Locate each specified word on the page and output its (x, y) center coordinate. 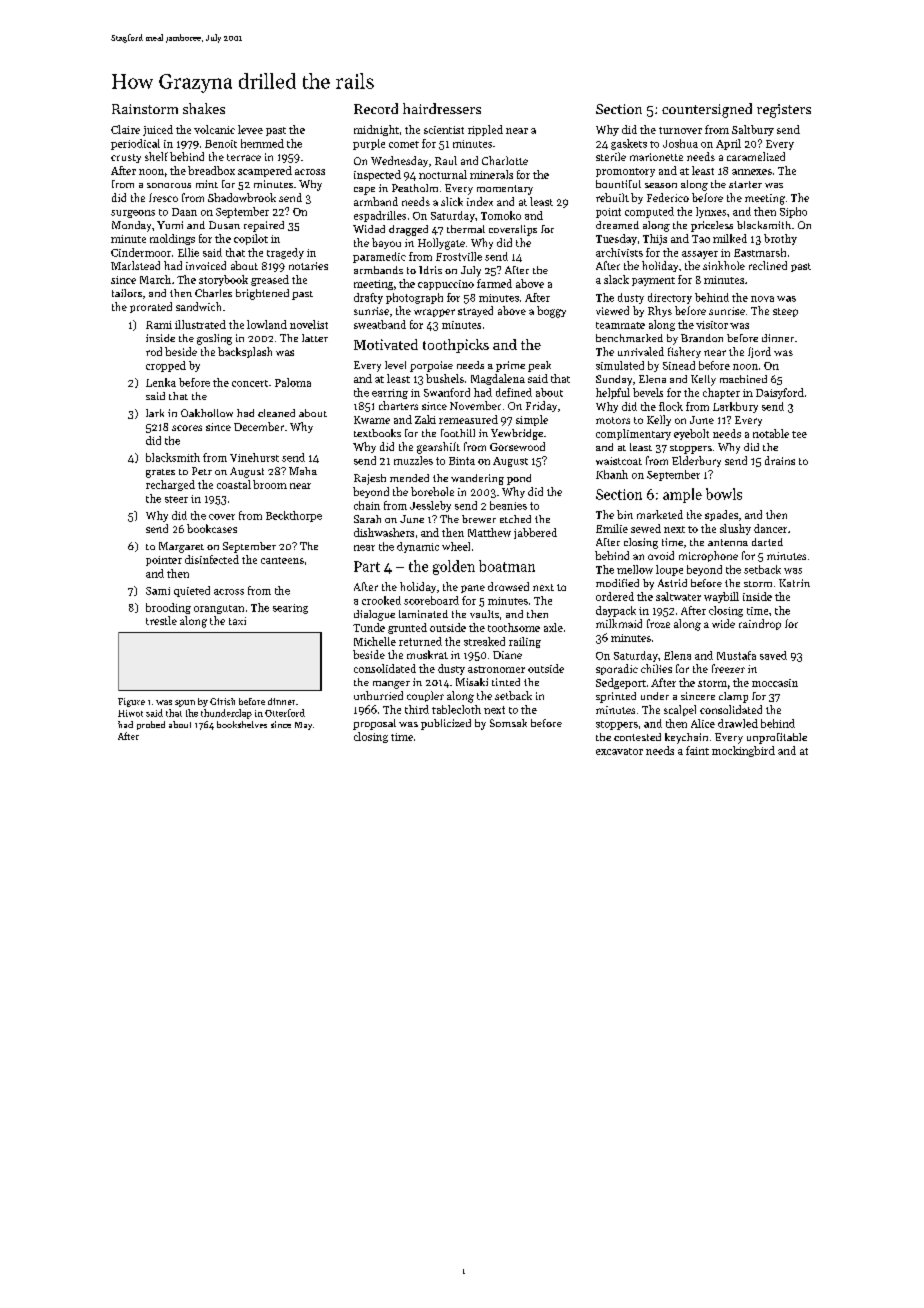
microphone (708, 556)
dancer (770, 528)
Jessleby (430, 506)
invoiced (206, 265)
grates (160, 473)
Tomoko (501, 215)
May (303, 726)
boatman (507, 566)
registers (784, 111)
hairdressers (442, 108)
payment (653, 281)
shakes (204, 108)
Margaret (181, 547)
